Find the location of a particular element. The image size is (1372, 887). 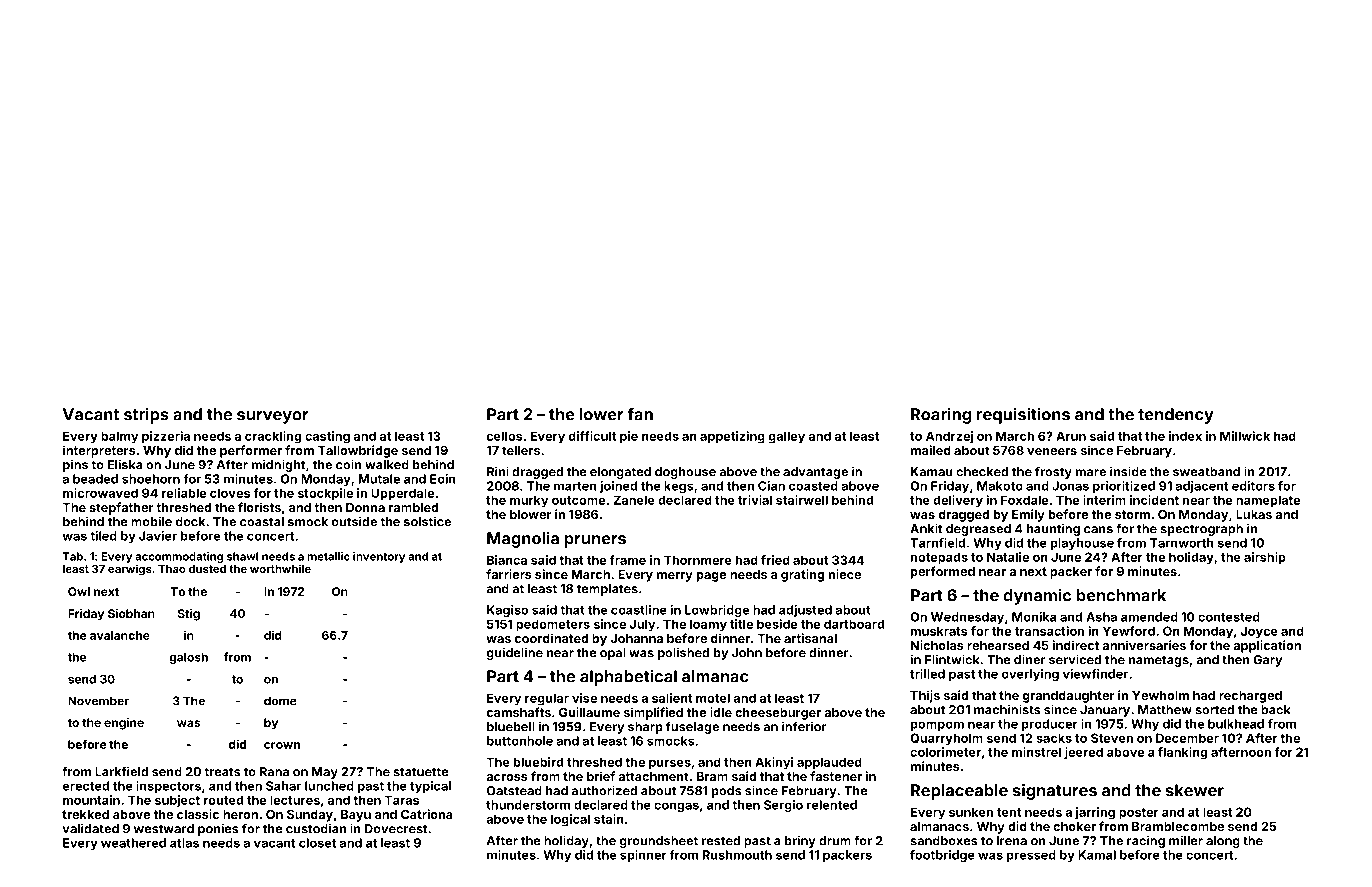

Emily is located at coordinates (1028, 515).
